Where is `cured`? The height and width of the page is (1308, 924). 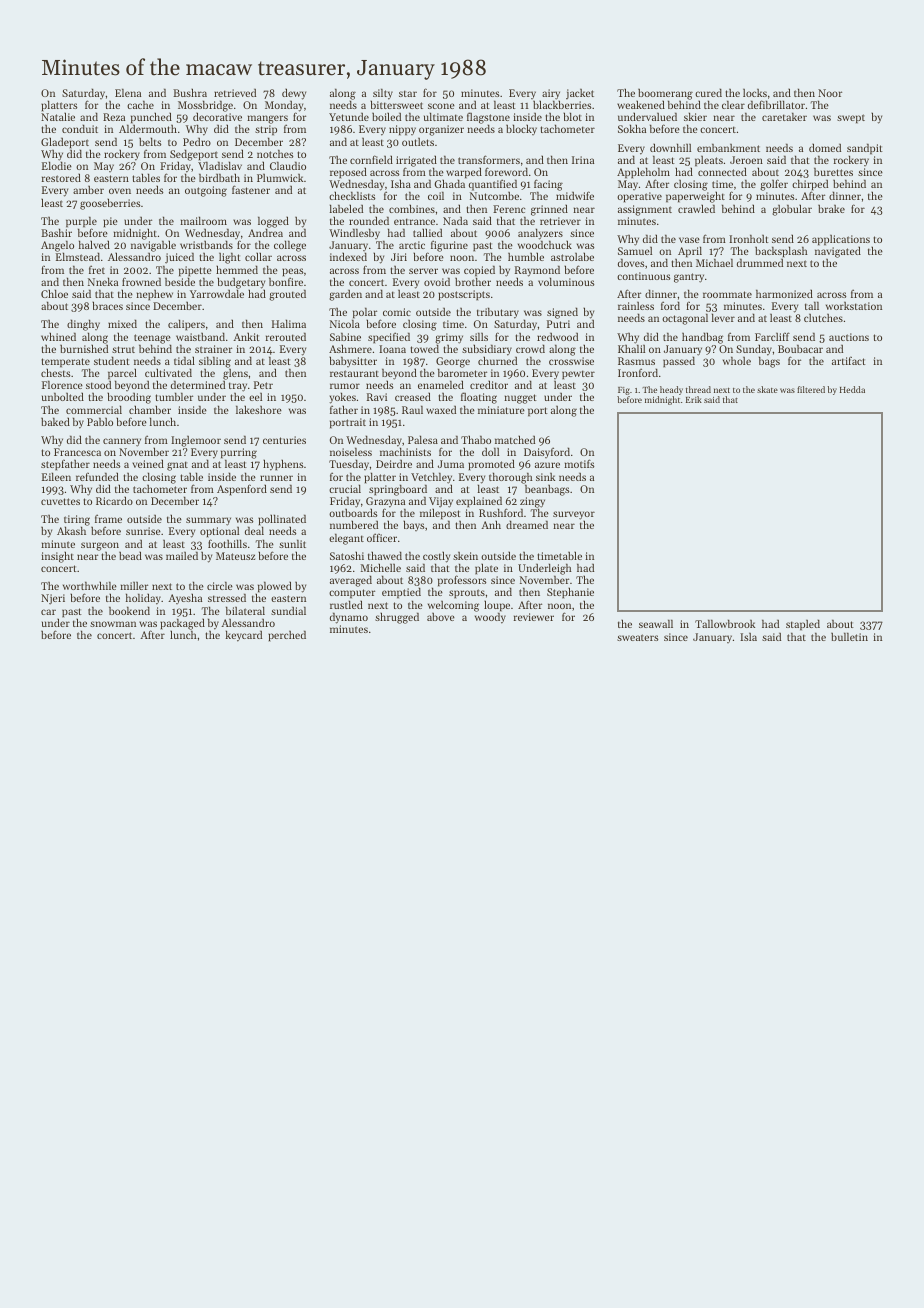 cured is located at coordinates (708, 92).
